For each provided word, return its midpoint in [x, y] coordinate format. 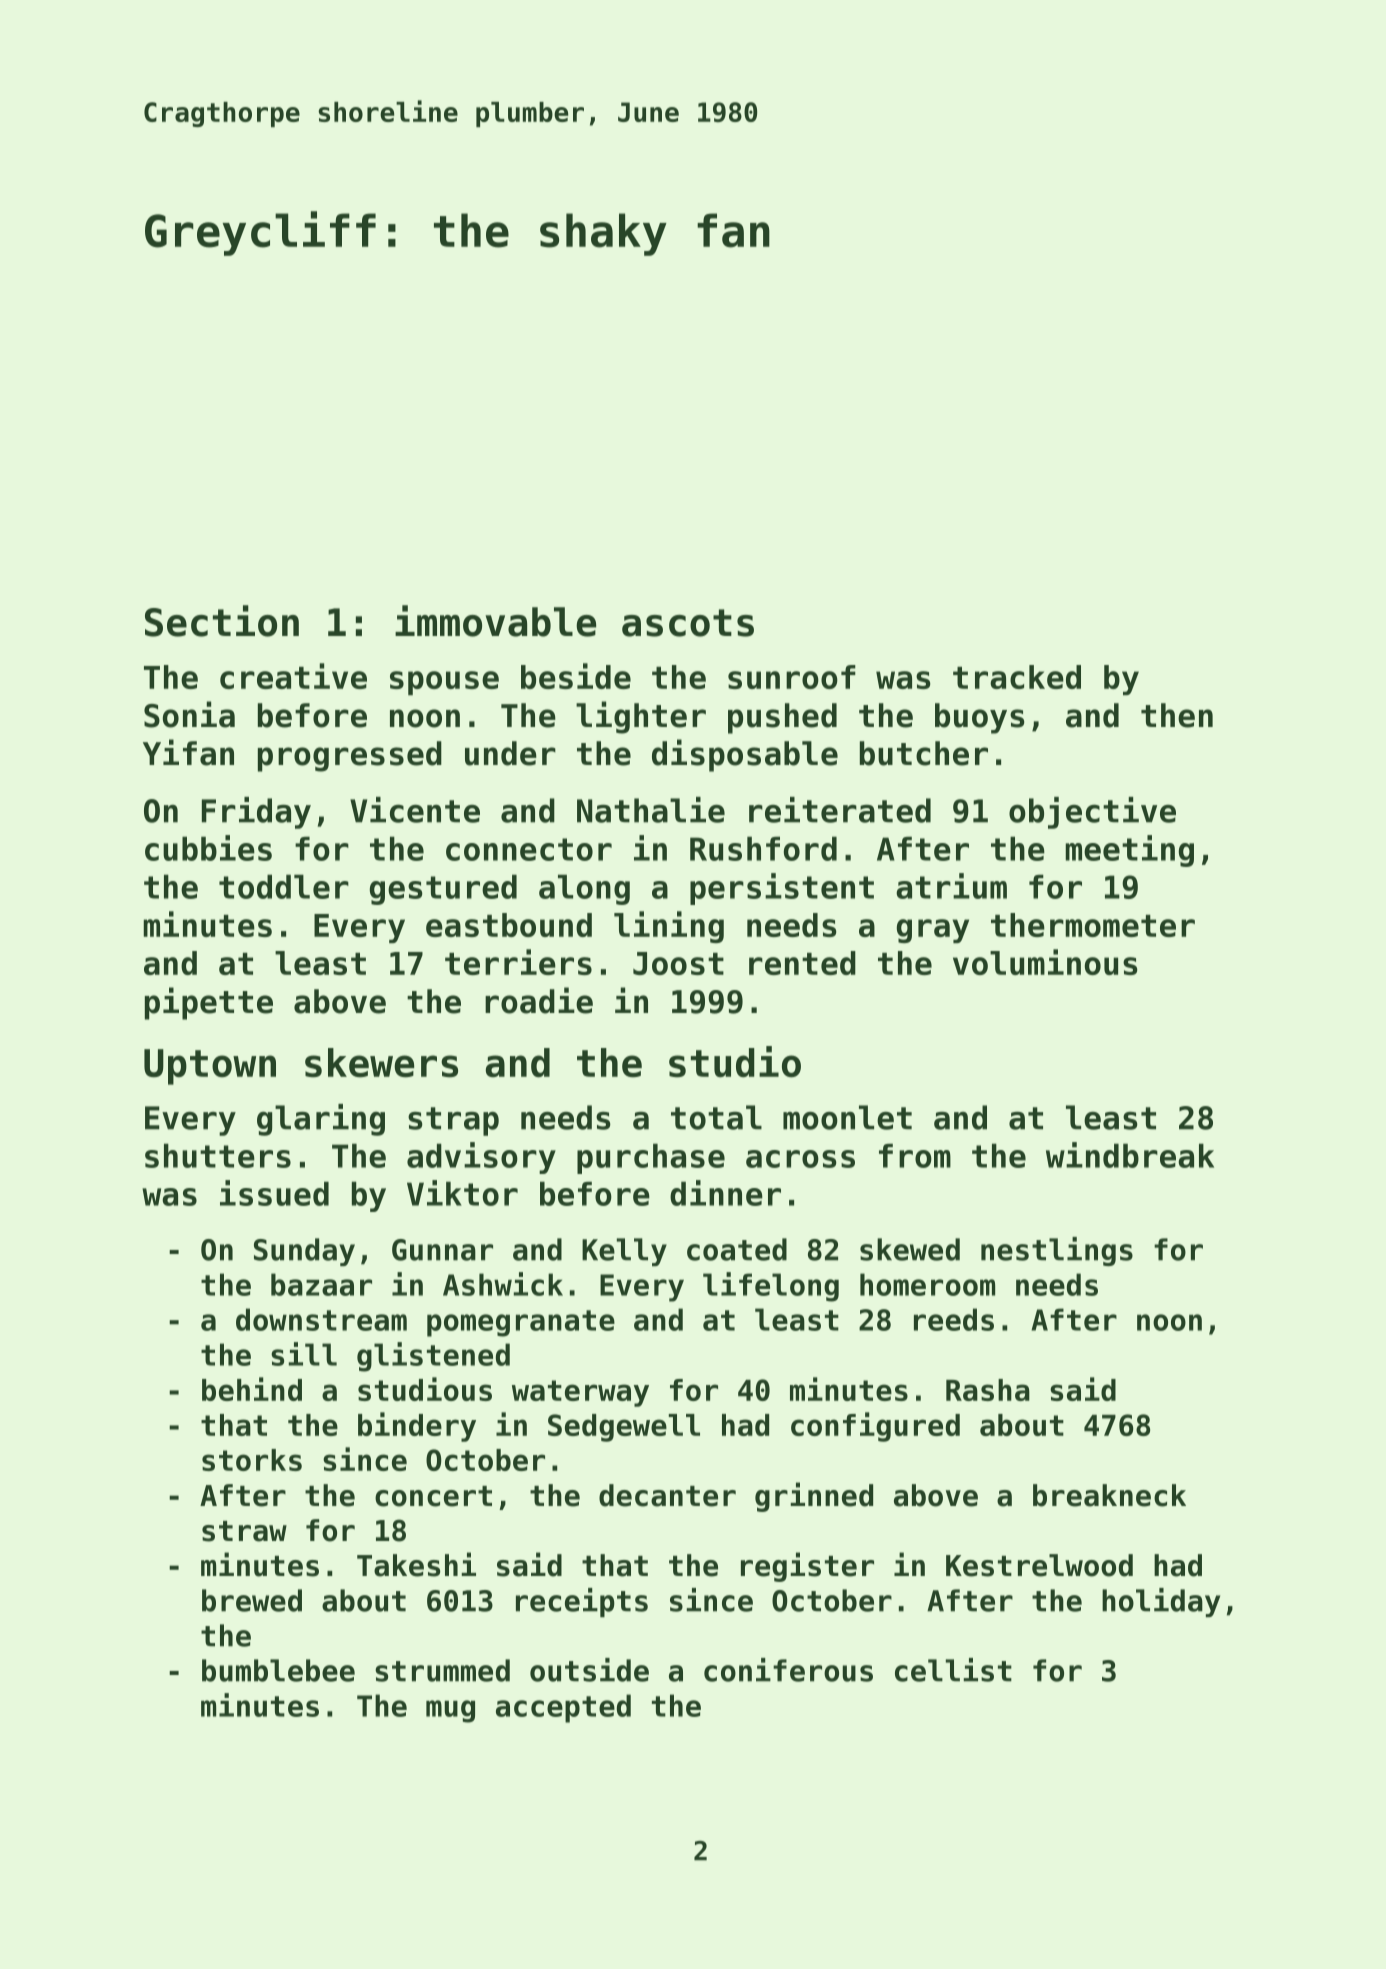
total [716, 1117]
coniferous [788, 1670]
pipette [209, 1003]
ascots [688, 623]
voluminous [1045, 962]
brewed [252, 1600]
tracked [1017, 677]
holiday [1161, 1602]
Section [222, 621]
